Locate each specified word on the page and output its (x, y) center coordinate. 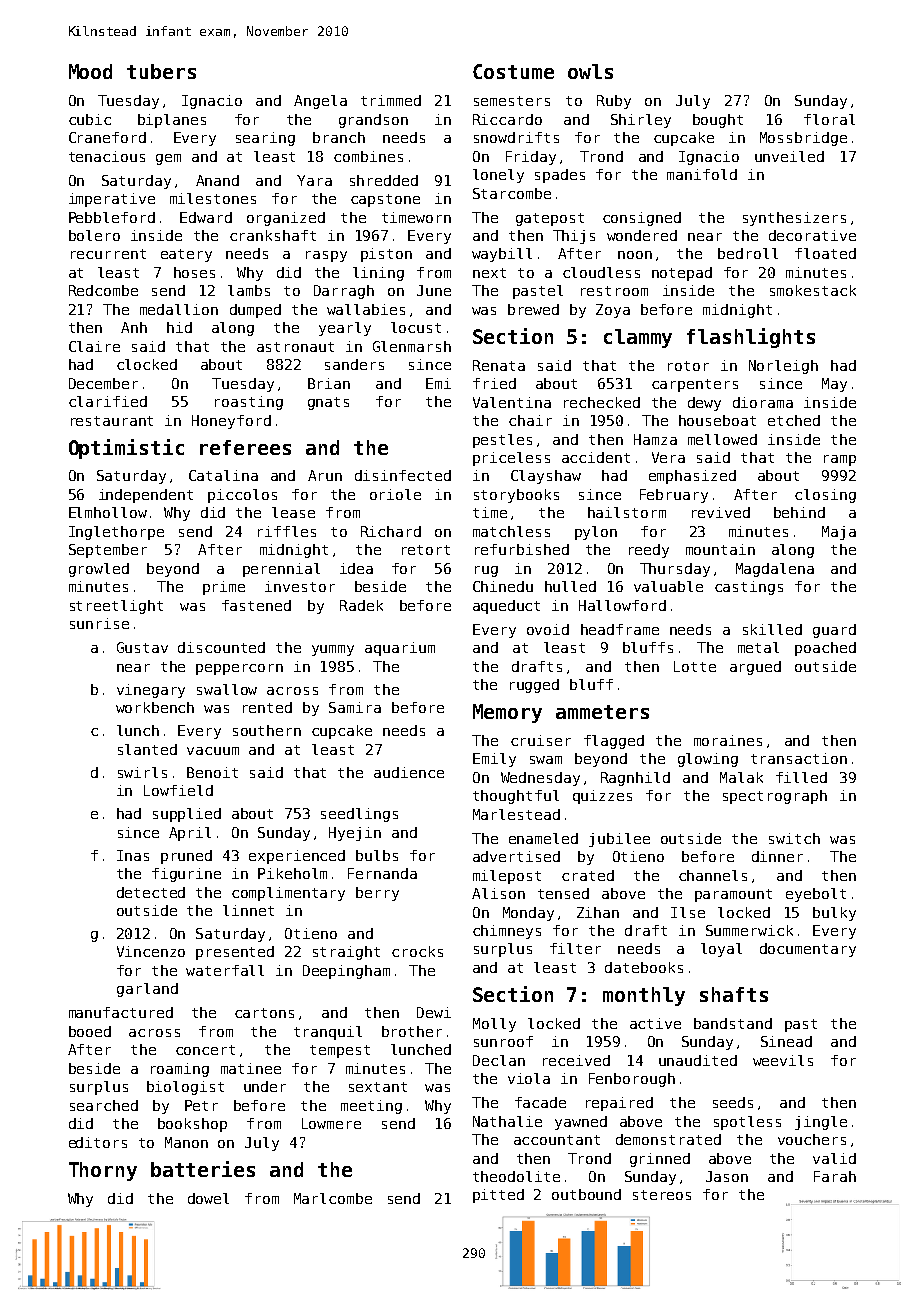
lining (378, 274)
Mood (90, 71)
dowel (208, 1198)
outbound (586, 1194)
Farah (835, 1176)
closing (825, 496)
